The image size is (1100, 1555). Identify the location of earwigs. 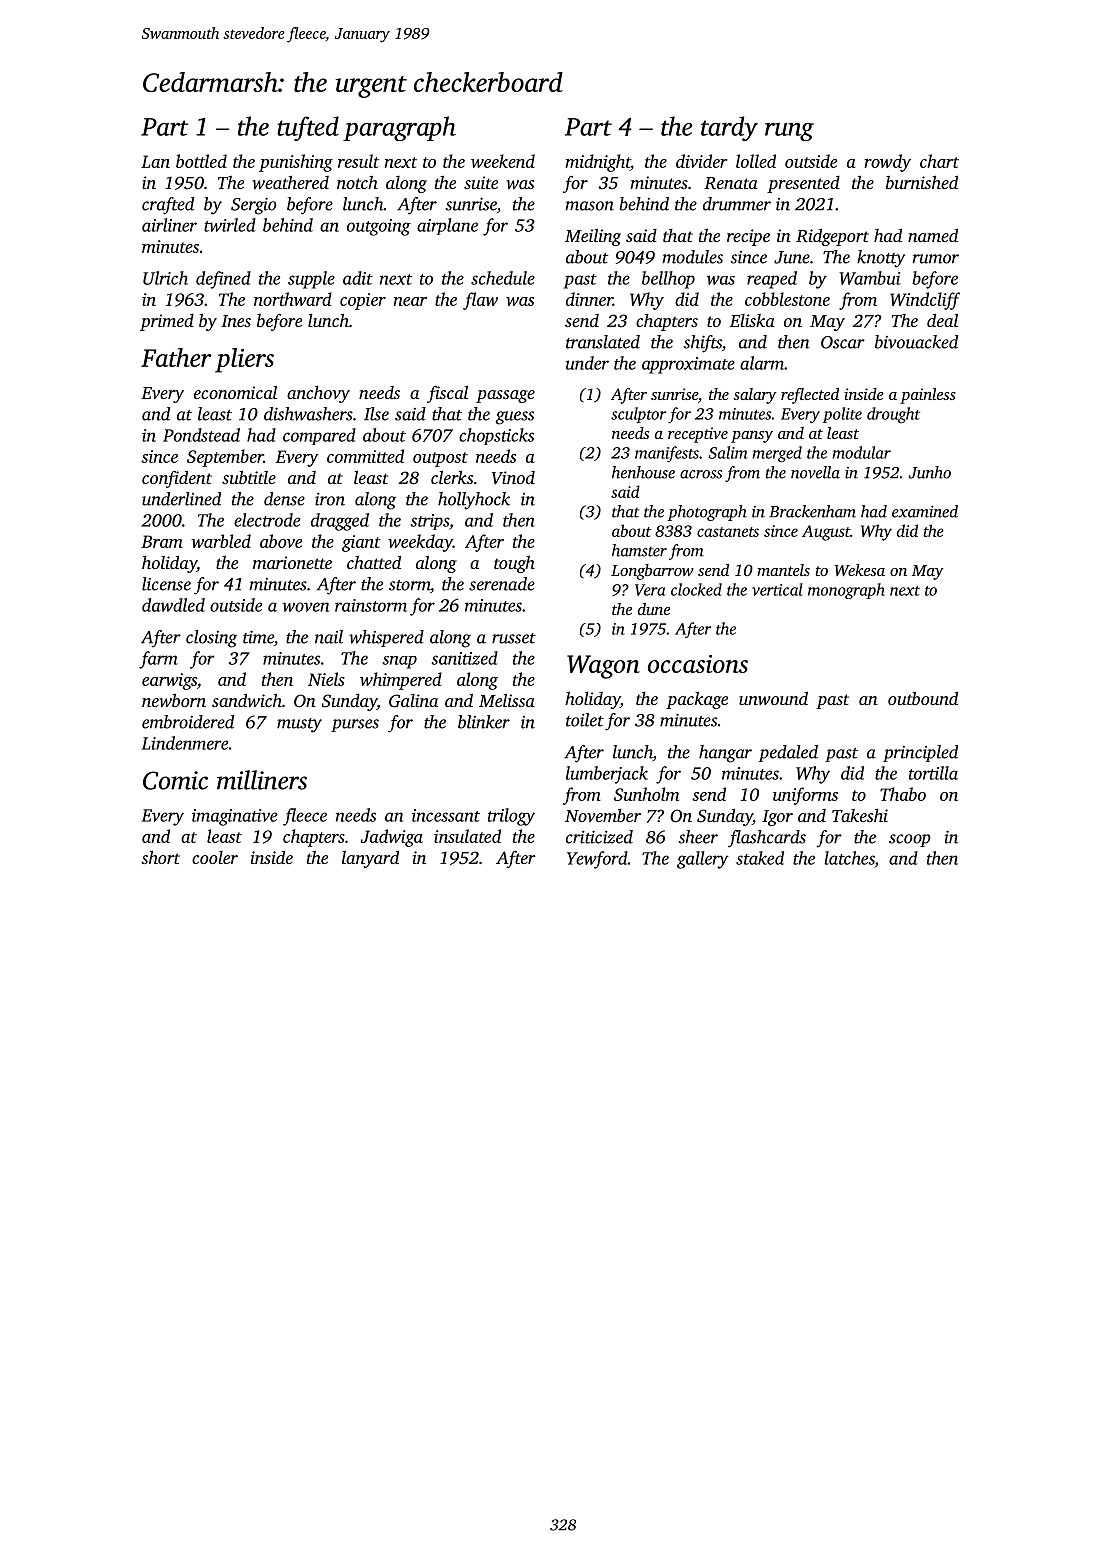
(169, 681).
